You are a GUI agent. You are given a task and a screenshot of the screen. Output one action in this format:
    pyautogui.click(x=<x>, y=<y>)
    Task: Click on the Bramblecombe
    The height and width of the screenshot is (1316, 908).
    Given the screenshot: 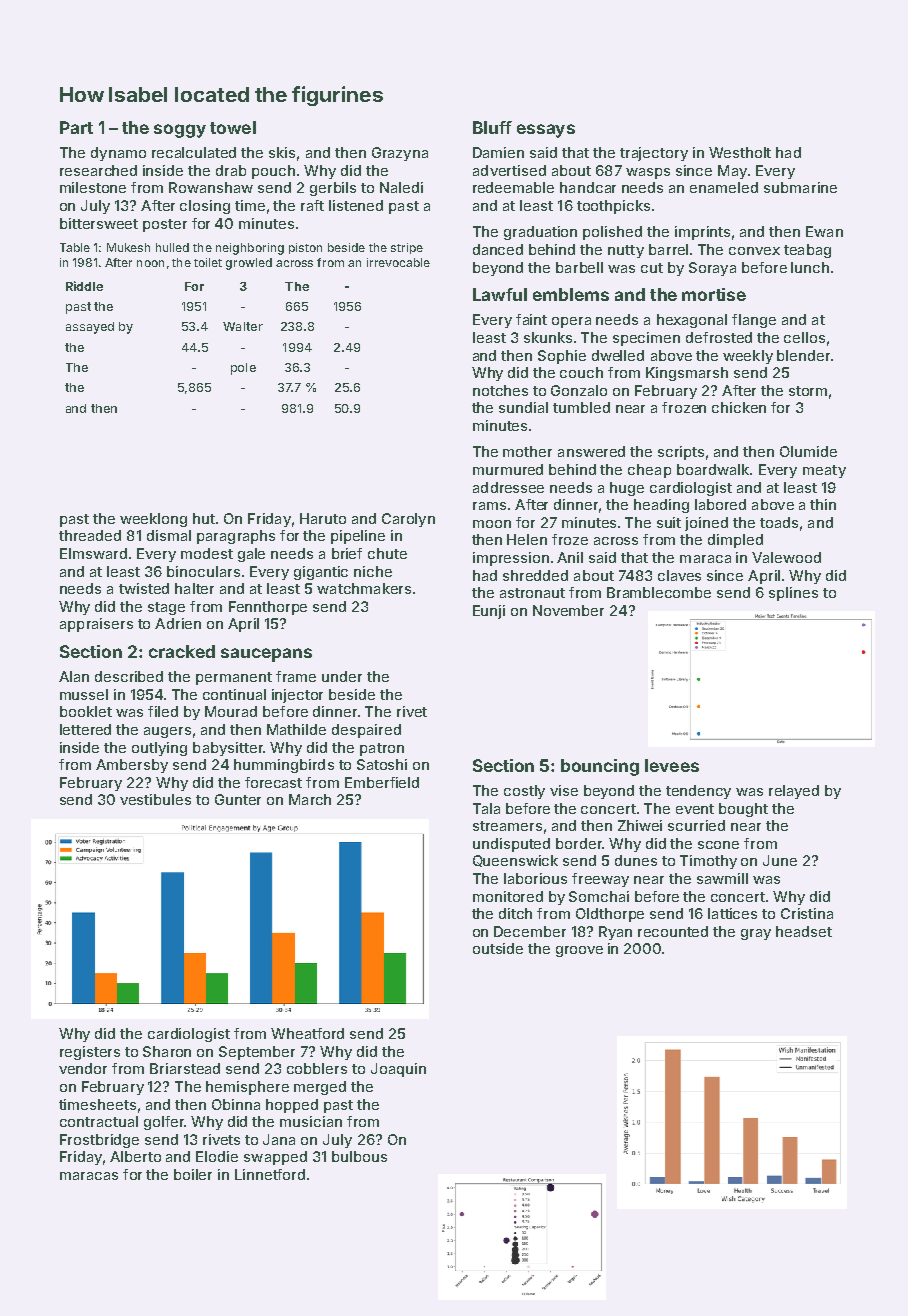 What is the action you would take?
    pyautogui.click(x=659, y=592)
